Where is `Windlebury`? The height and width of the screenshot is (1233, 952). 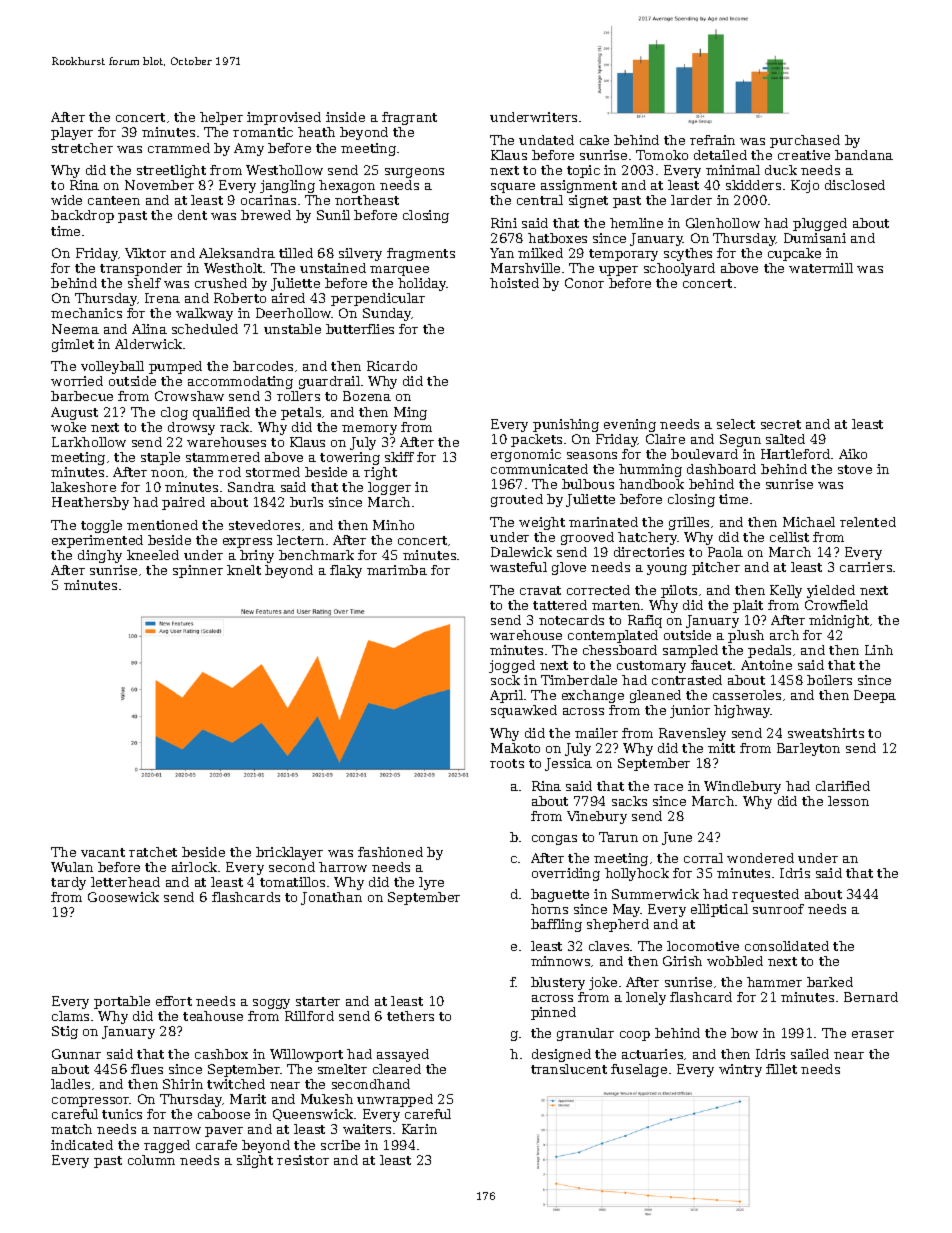 Windlebury is located at coordinates (742, 787).
